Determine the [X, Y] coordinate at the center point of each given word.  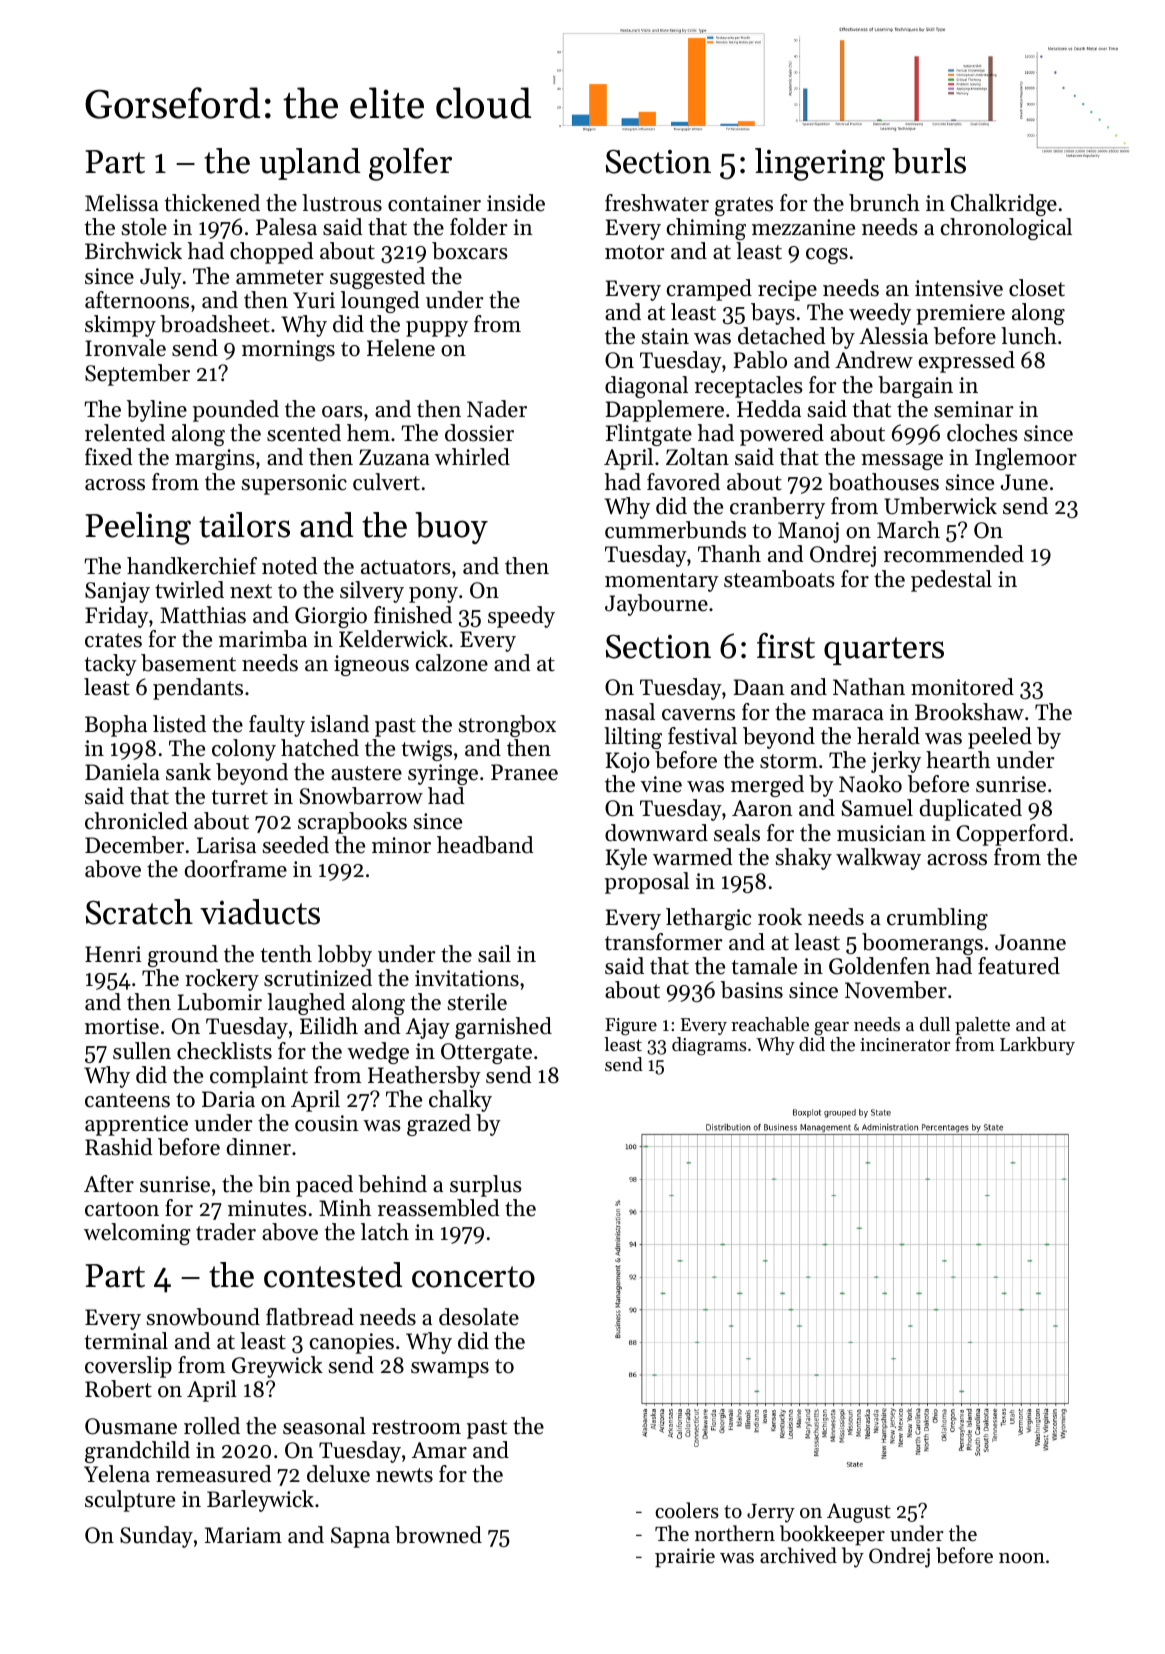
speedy [521, 617]
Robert [118, 1389]
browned [438, 1535]
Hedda [769, 409]
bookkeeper [832, 1535]
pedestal [951, 581]
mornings [288, 350]
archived [798, 1555]
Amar [439, 1450]
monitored [962, 687]
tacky [111, 665]
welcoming [137, 1234]
